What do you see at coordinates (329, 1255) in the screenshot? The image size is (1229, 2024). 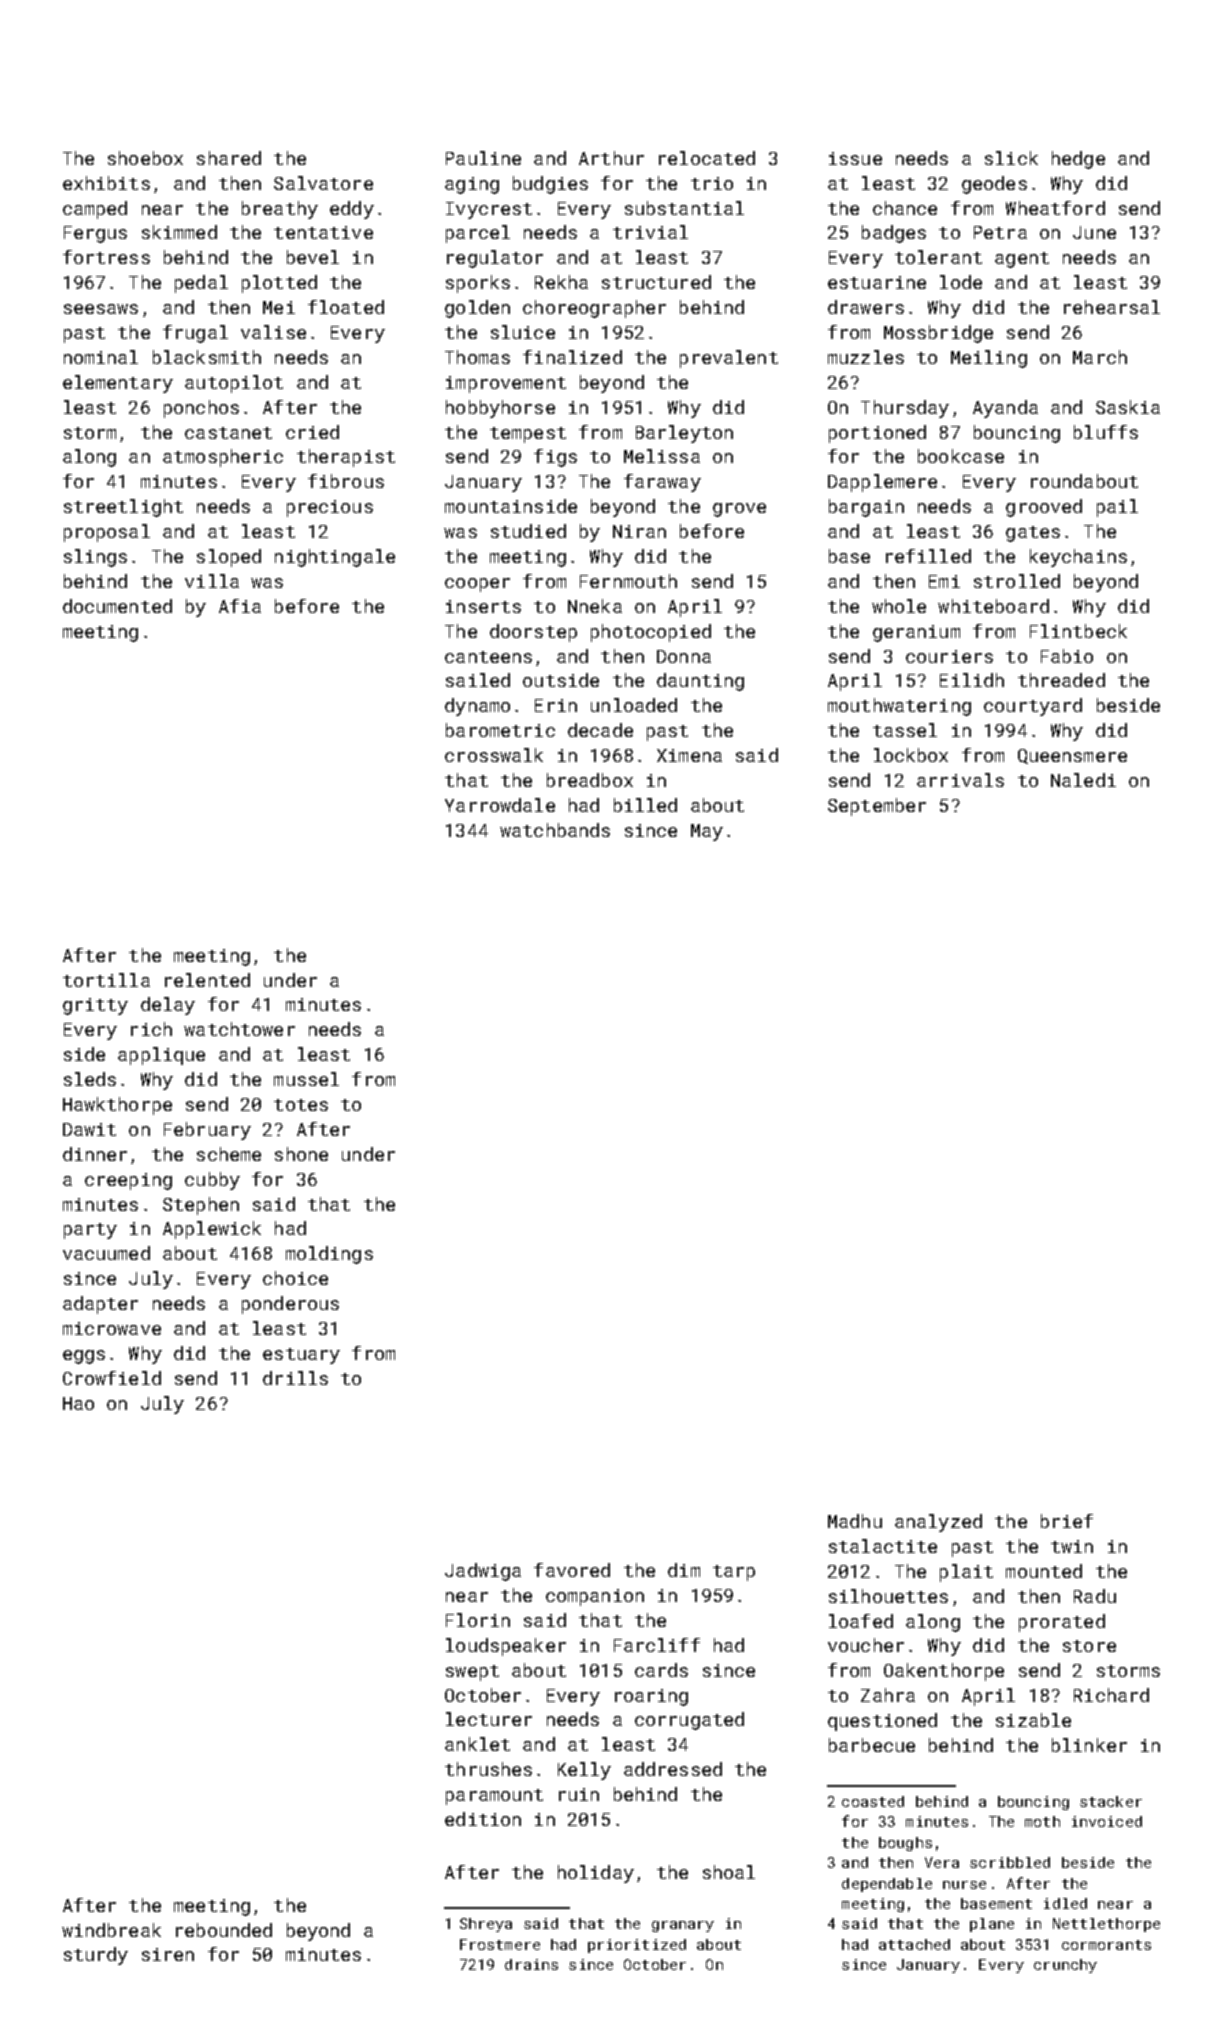 I see `moldings` at bounding box center [329, 1255].
